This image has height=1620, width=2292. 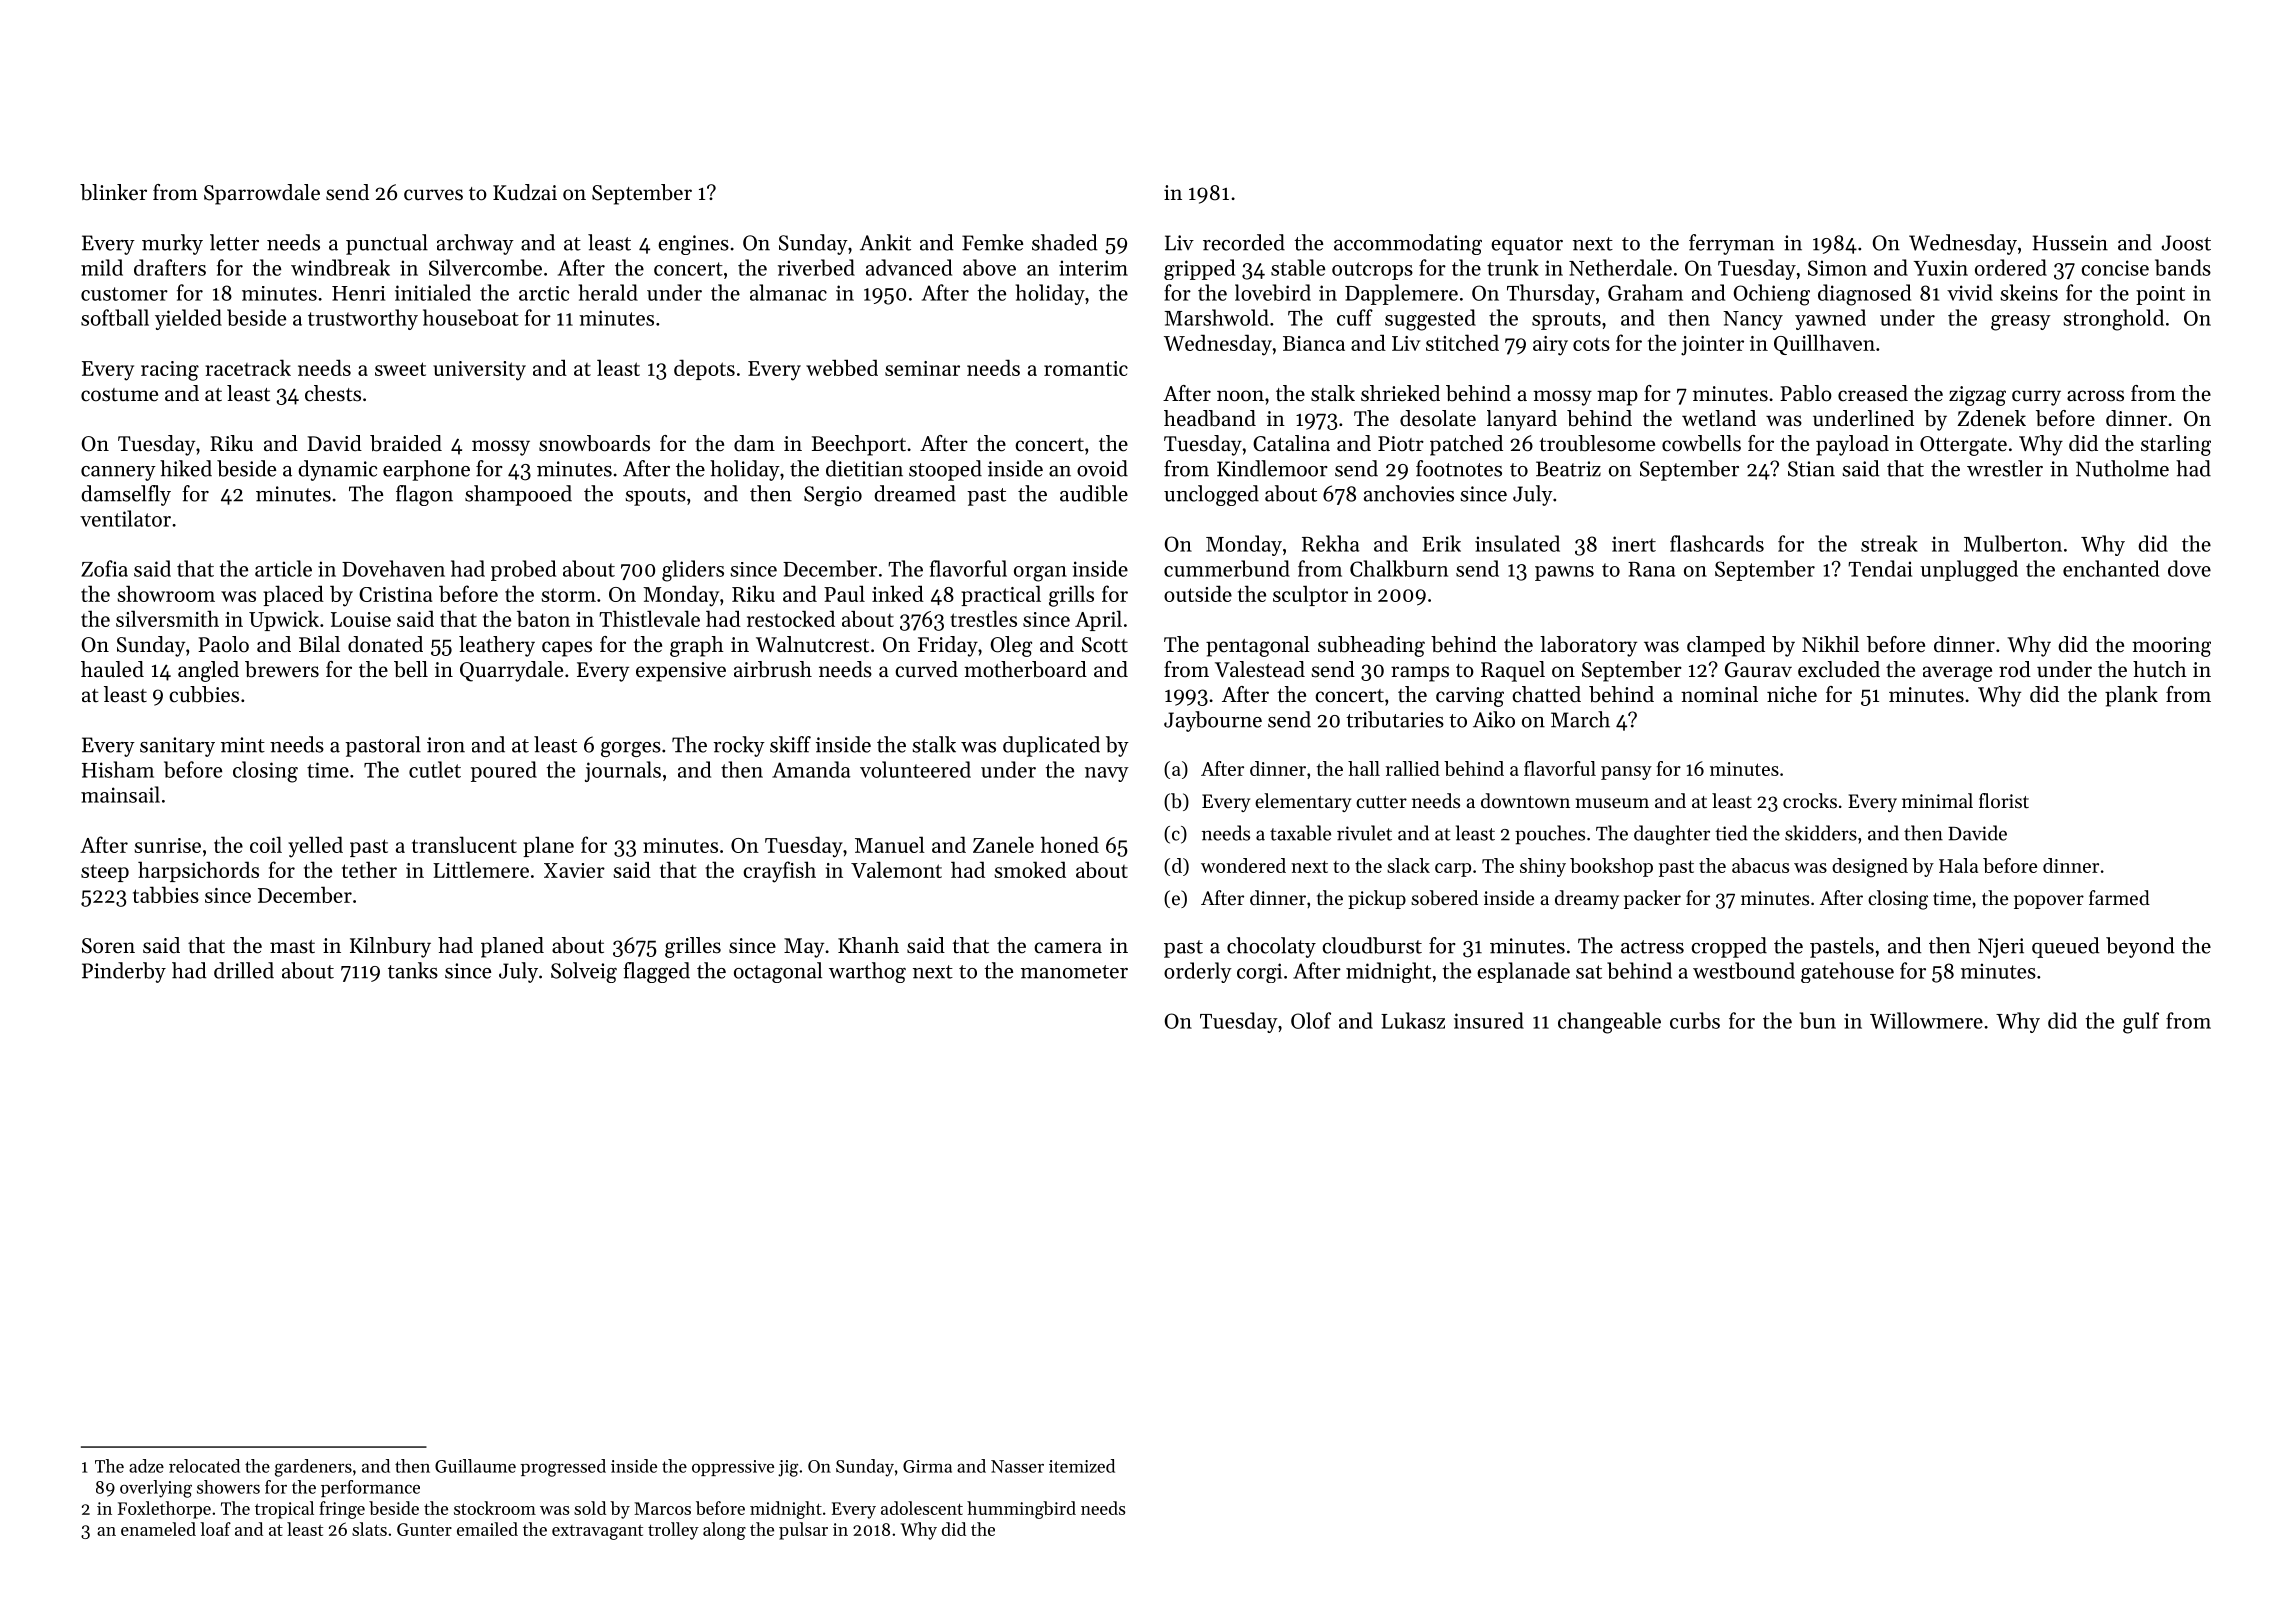 I want to click on enameled, so click(x=158, y=1529).
